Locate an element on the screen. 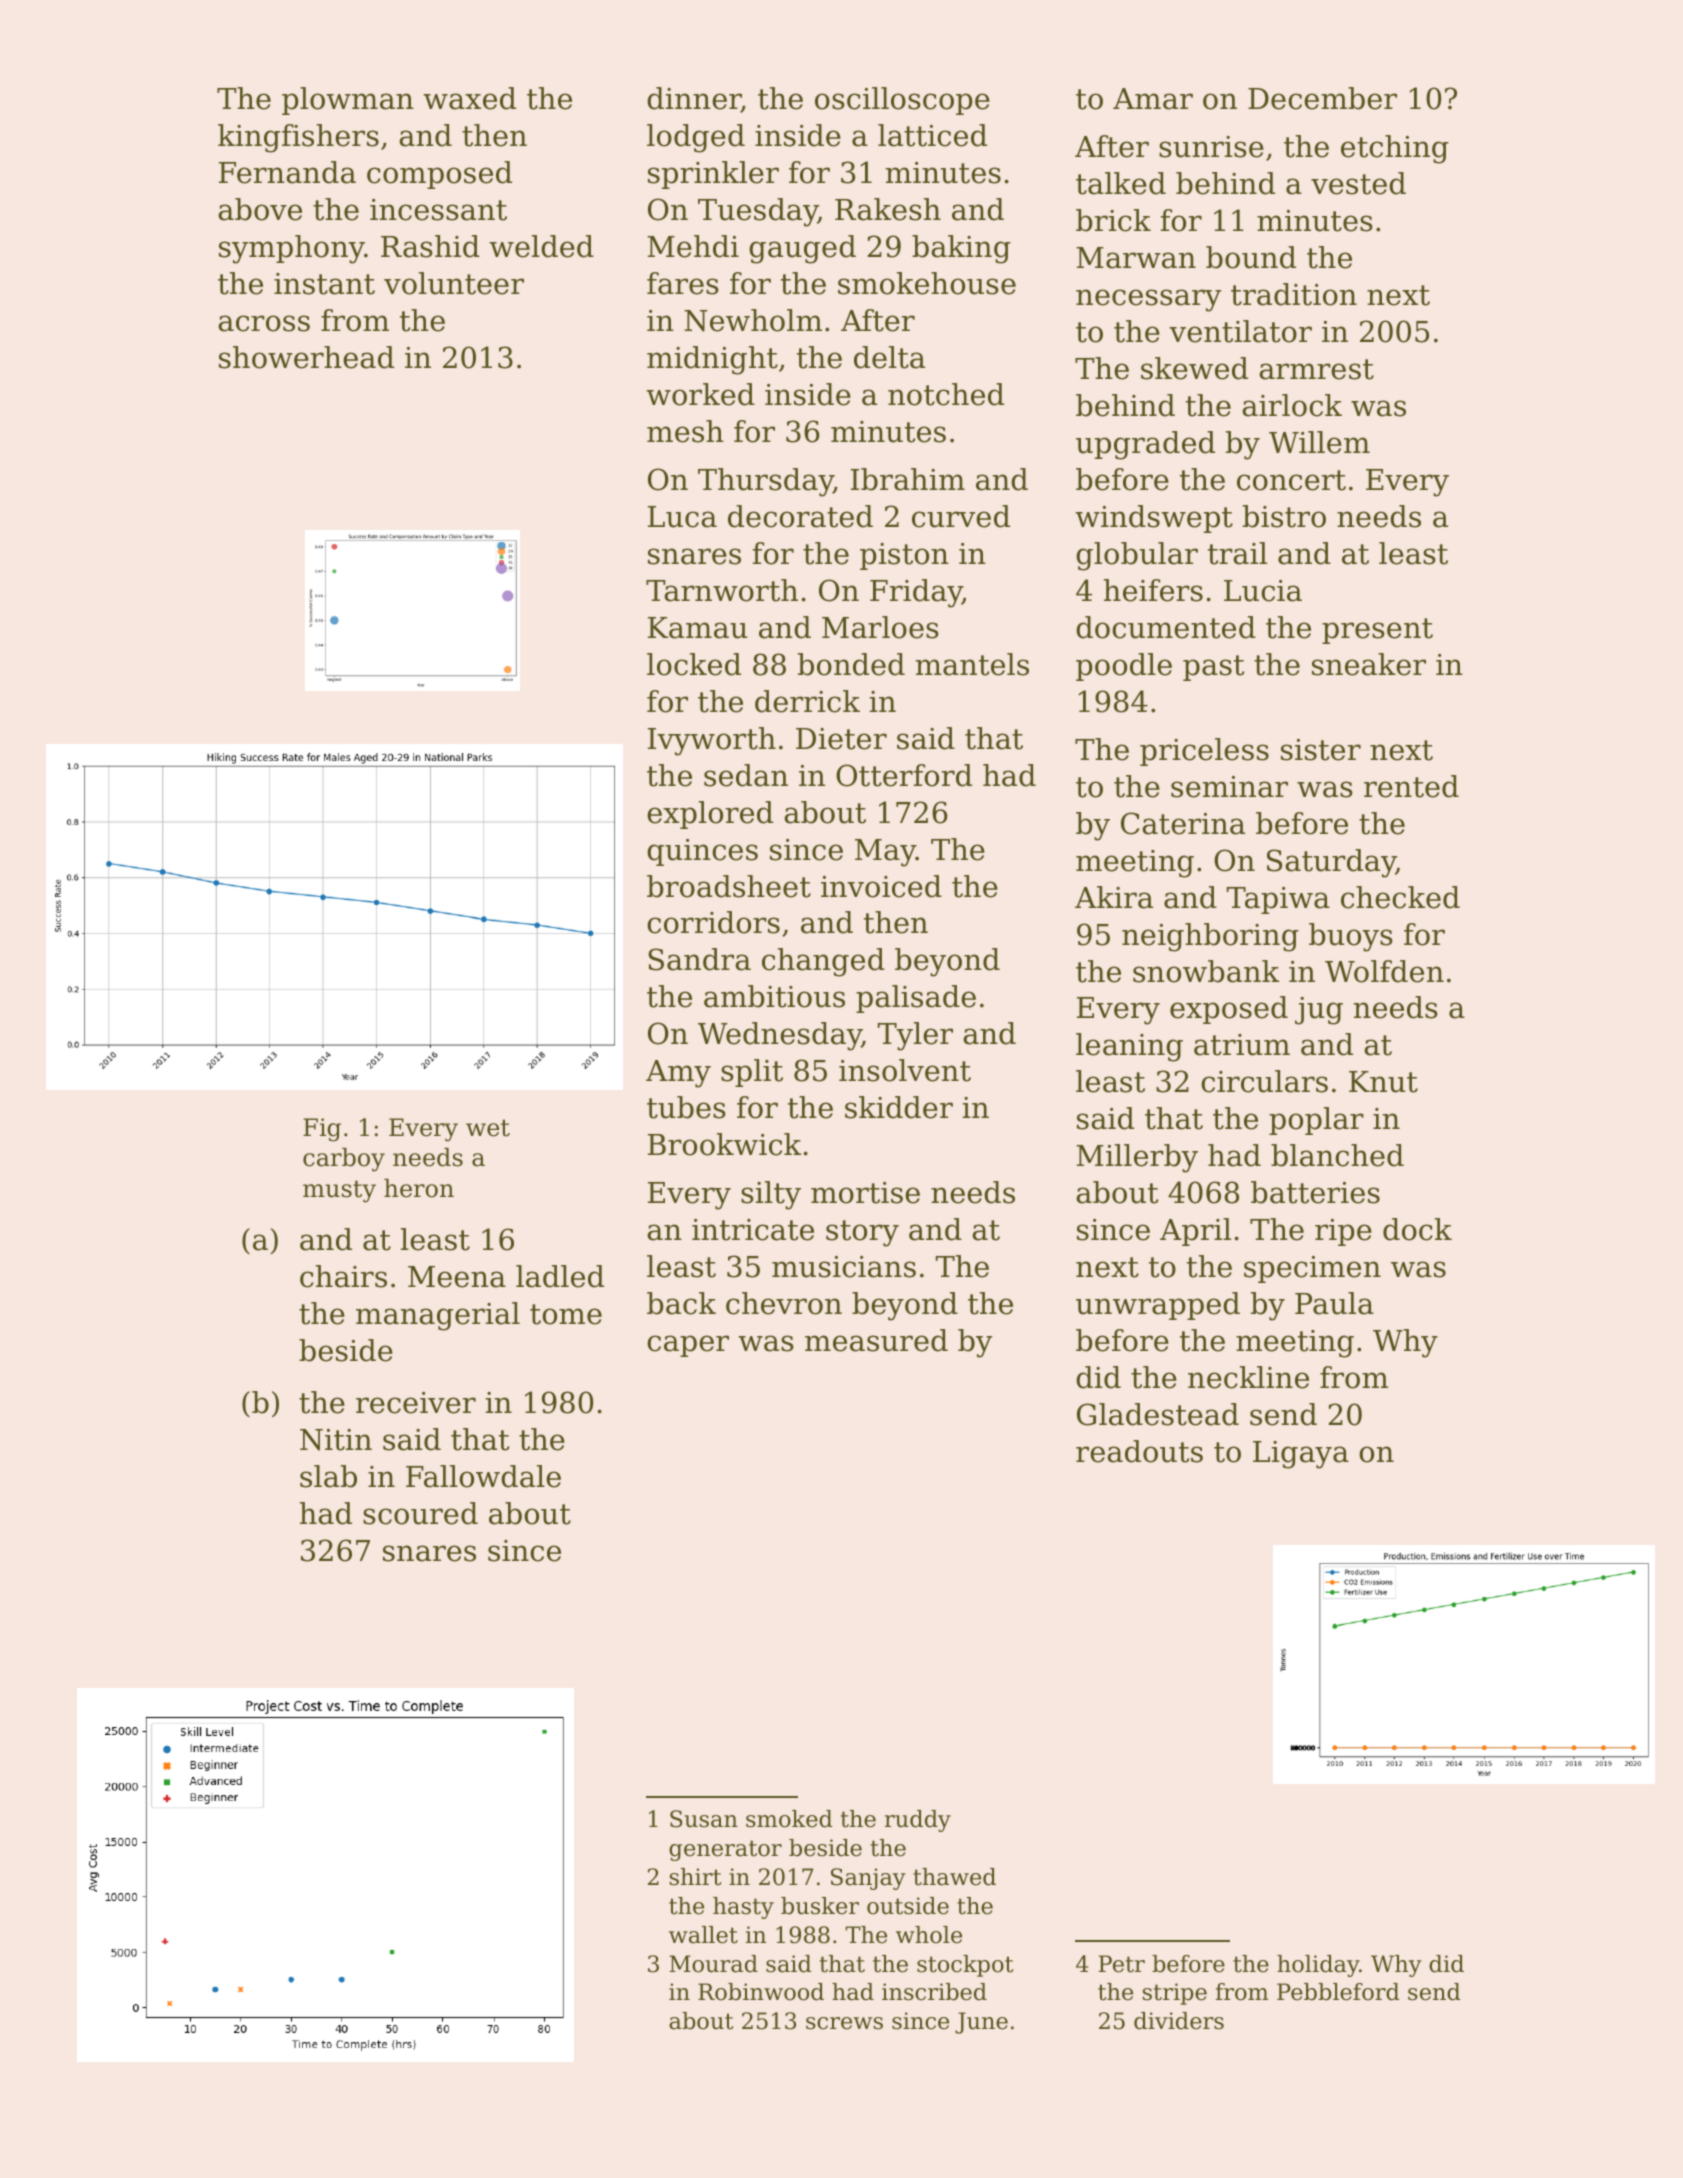  etching is located at coordinates (1395, 149).
